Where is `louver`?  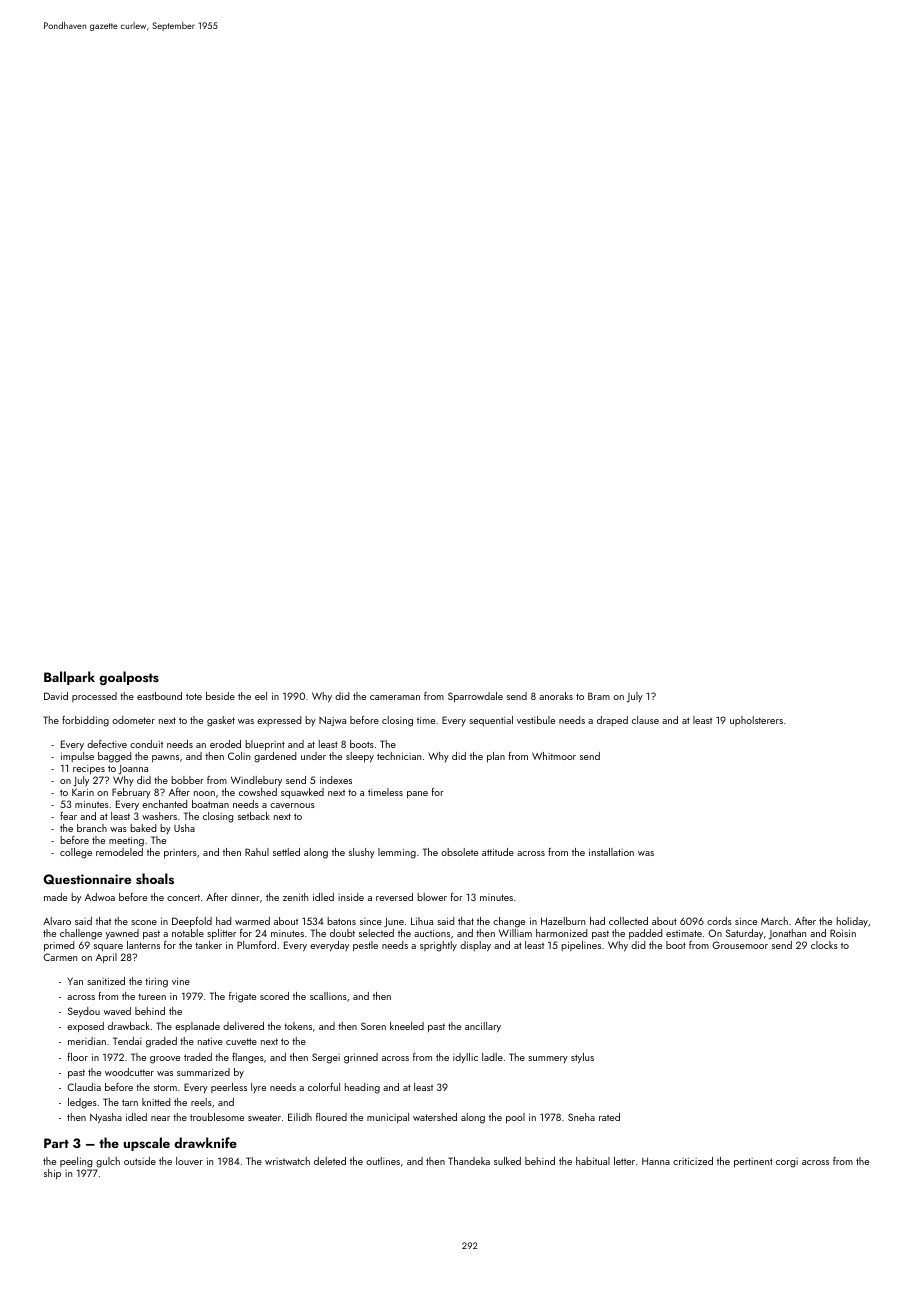 louver is located at coordinates (189, 1161).
